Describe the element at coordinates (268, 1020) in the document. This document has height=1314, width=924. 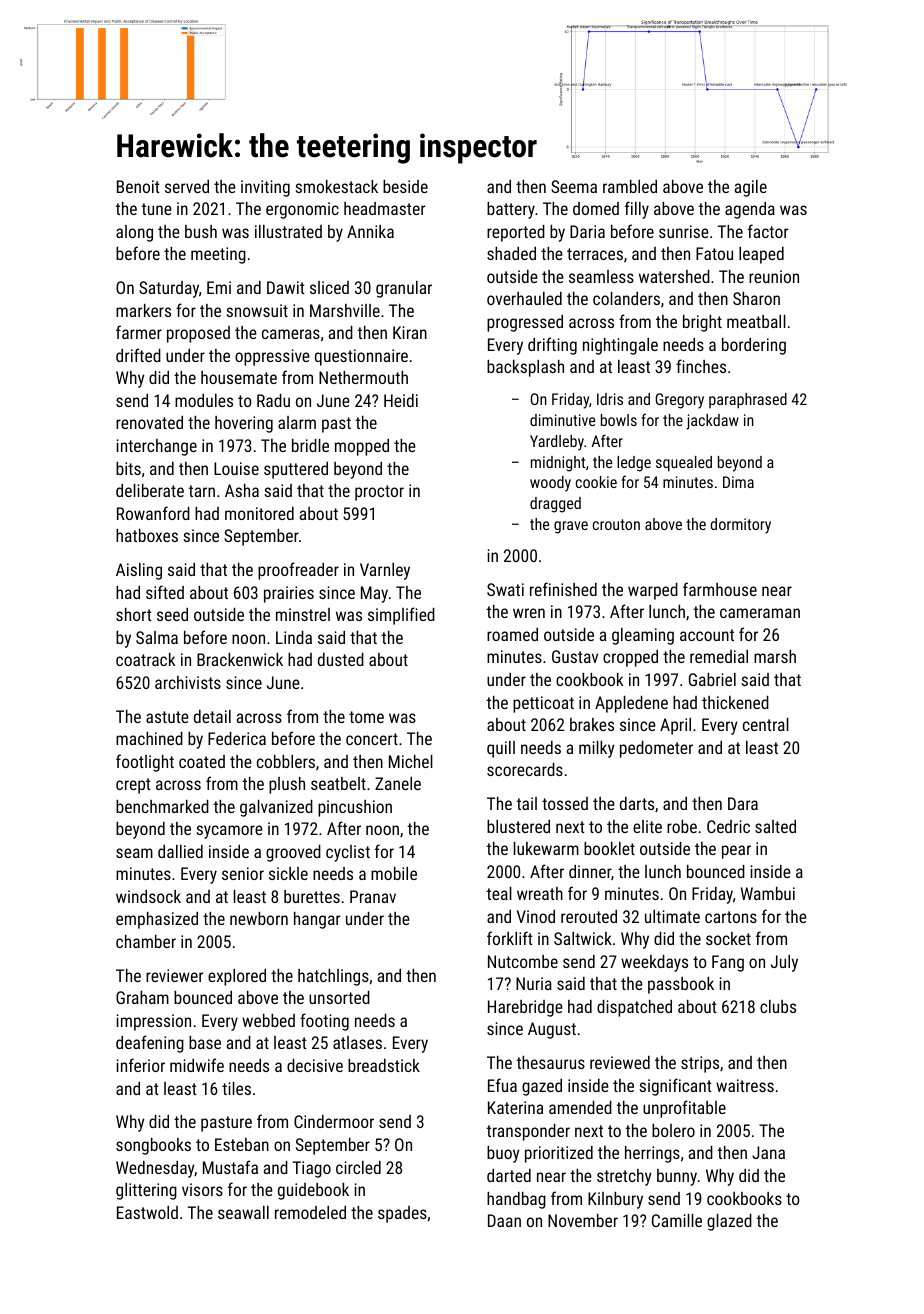
I see `webbed` at that location.
